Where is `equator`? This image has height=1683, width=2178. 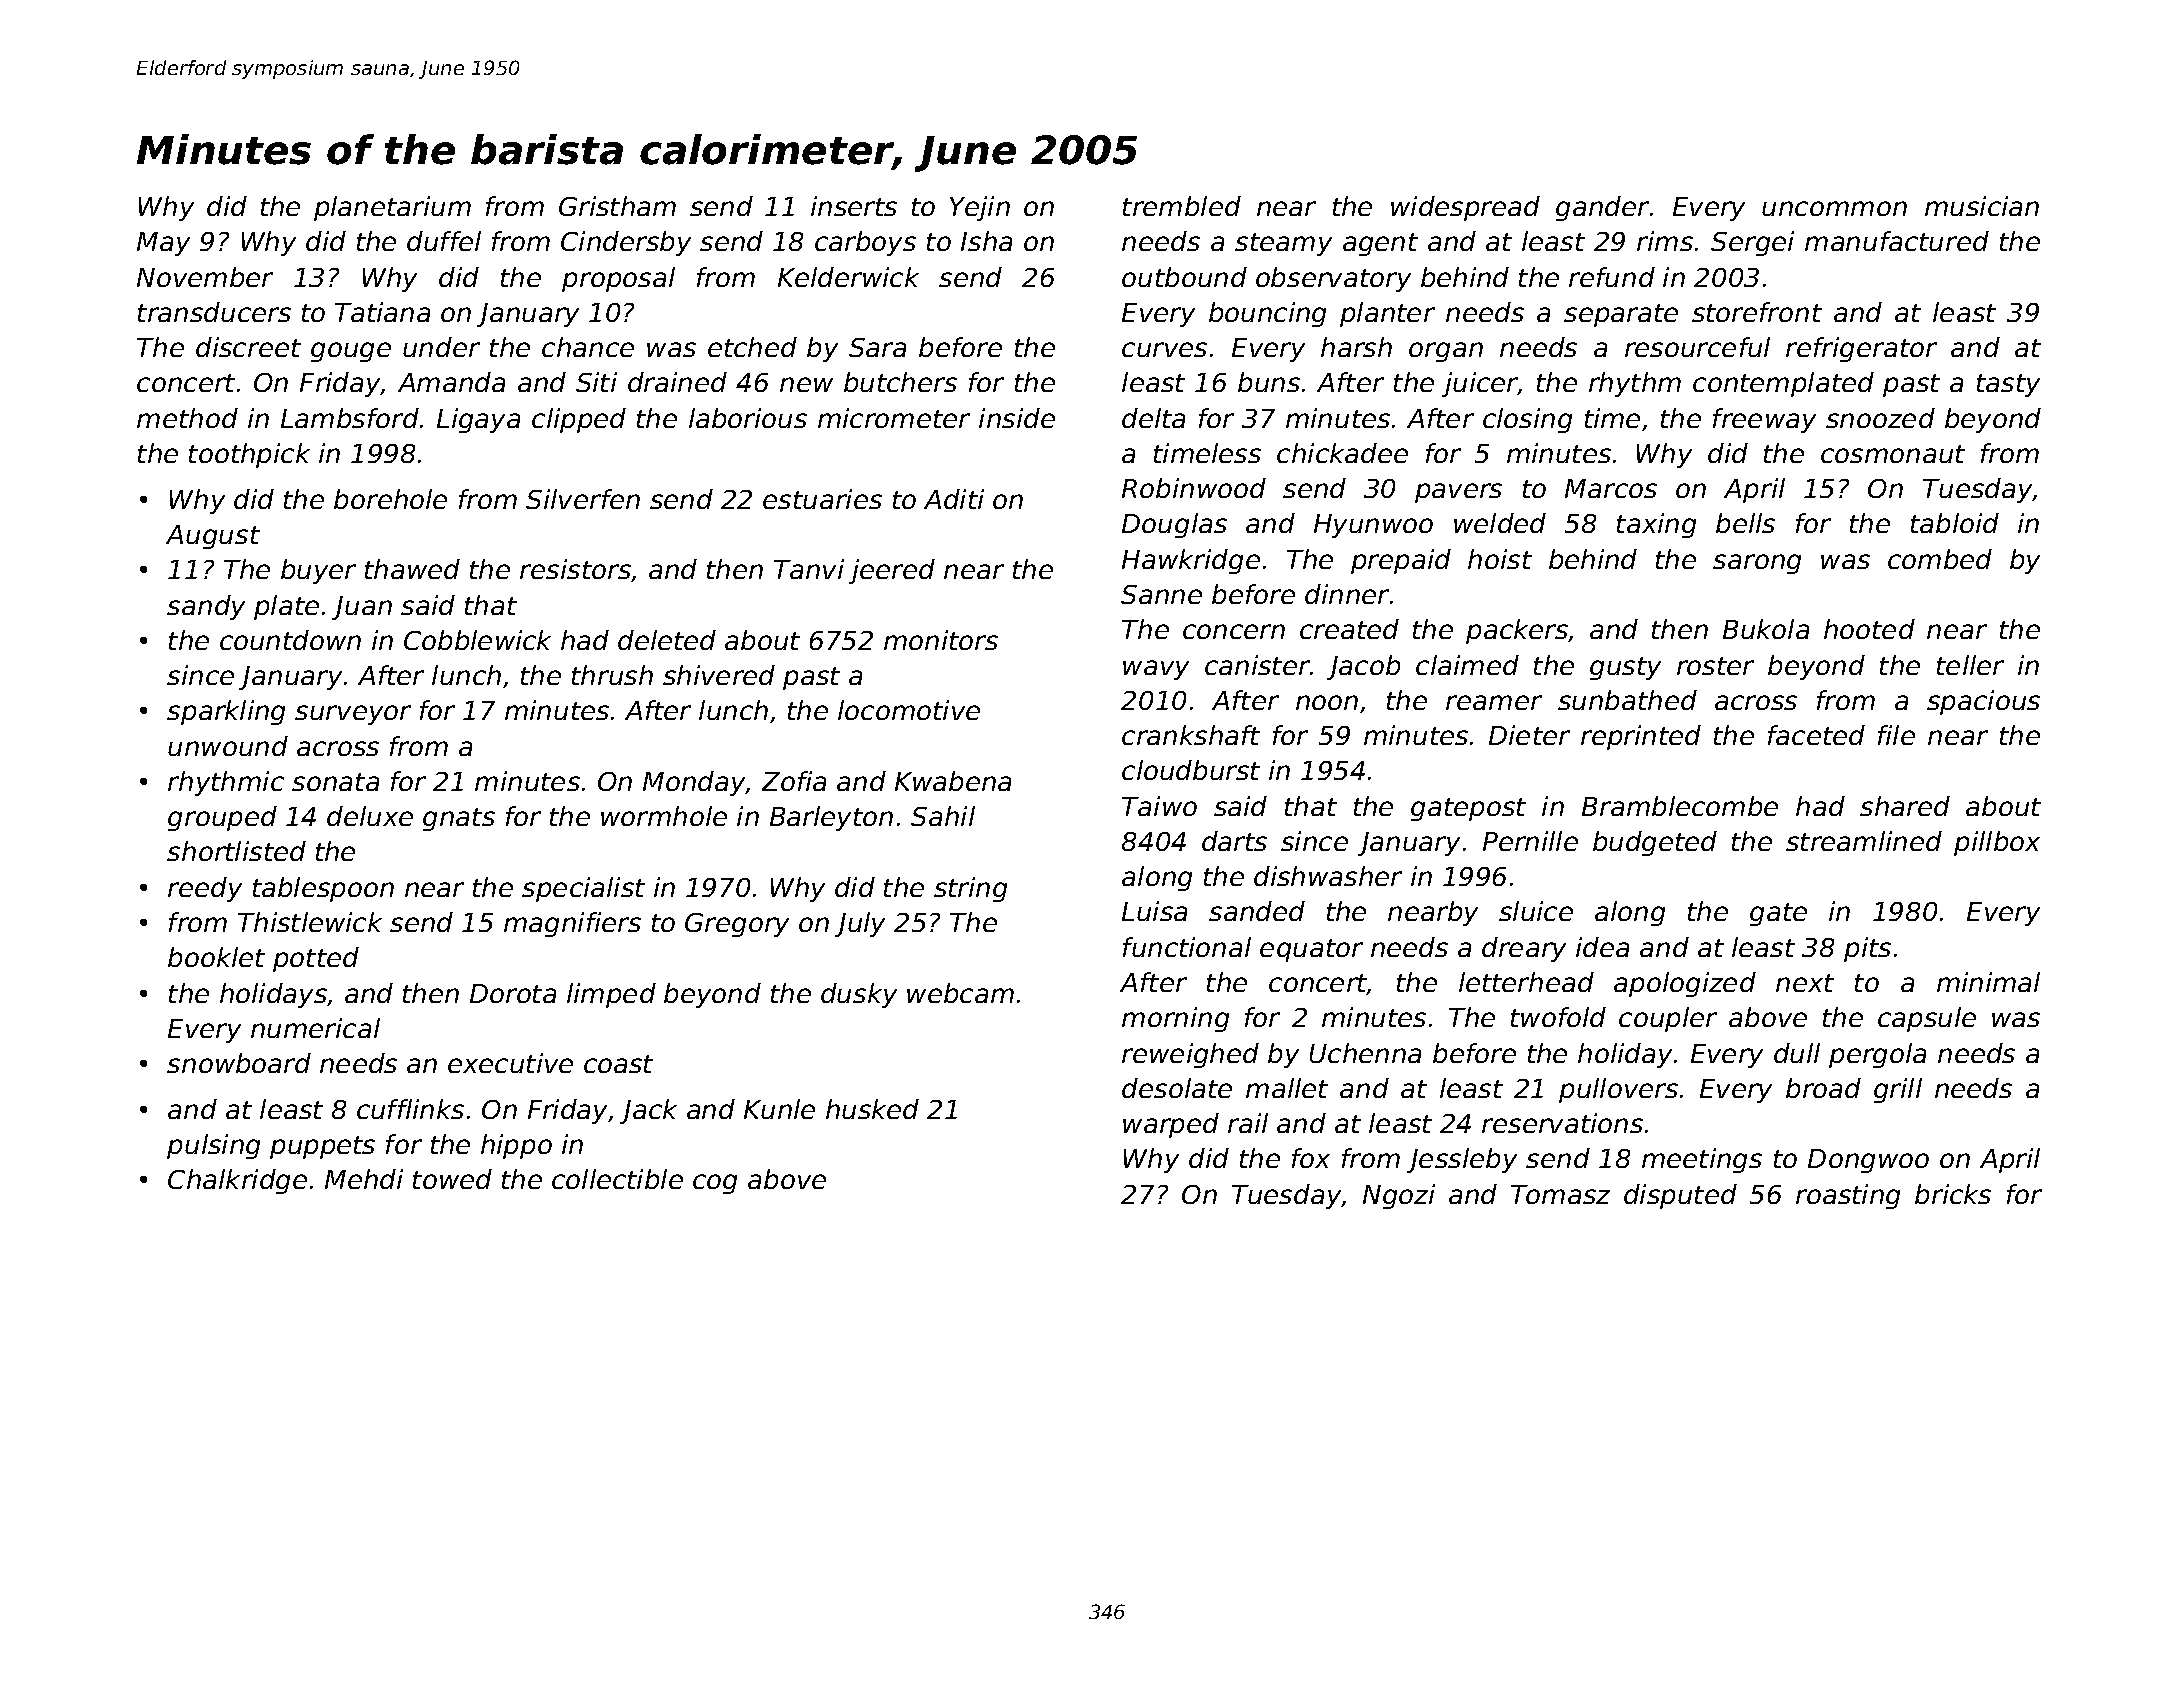
equator is located at coordinates (1311, 950).
